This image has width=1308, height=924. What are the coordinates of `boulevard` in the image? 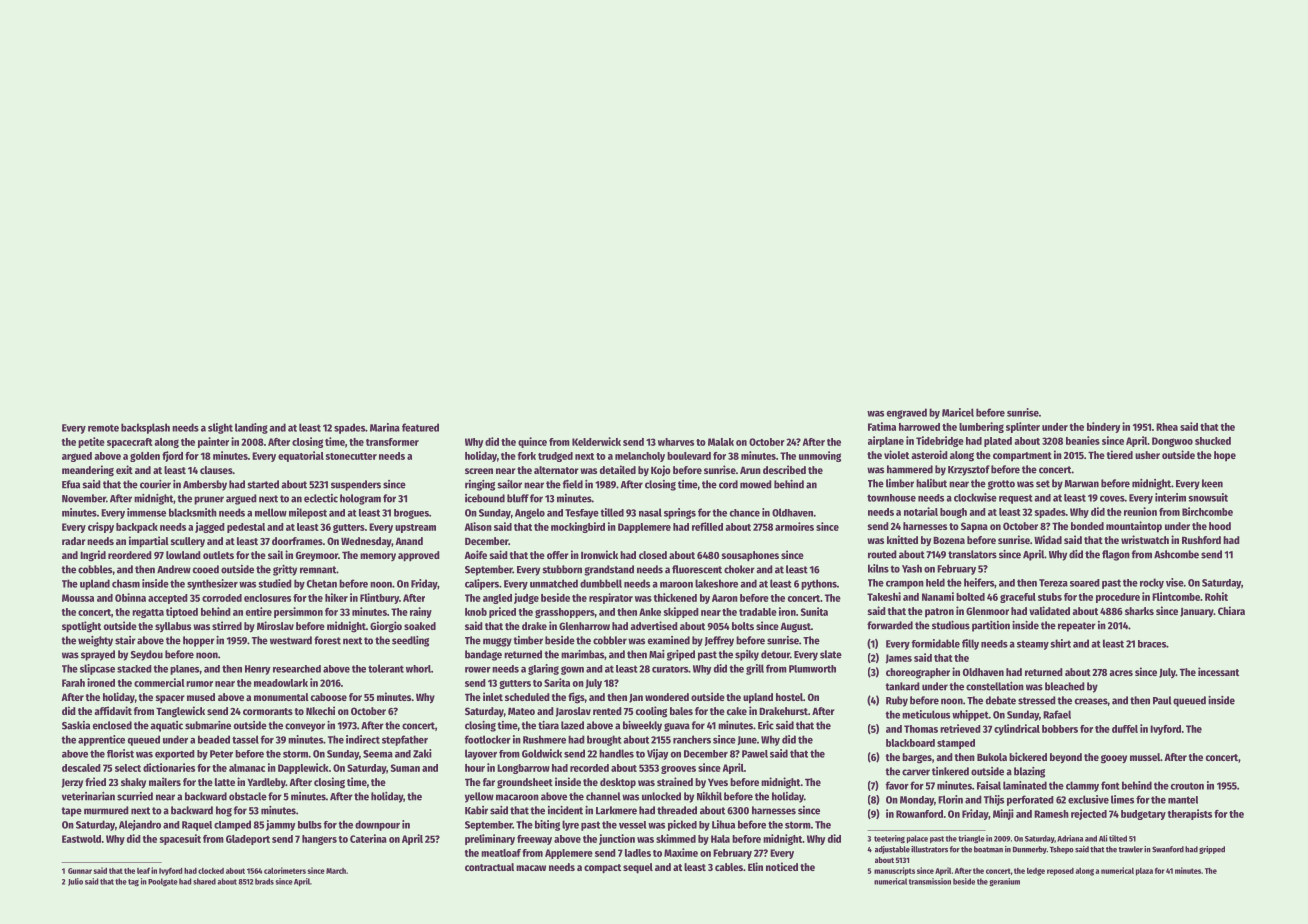 It's located at (689, 456).
